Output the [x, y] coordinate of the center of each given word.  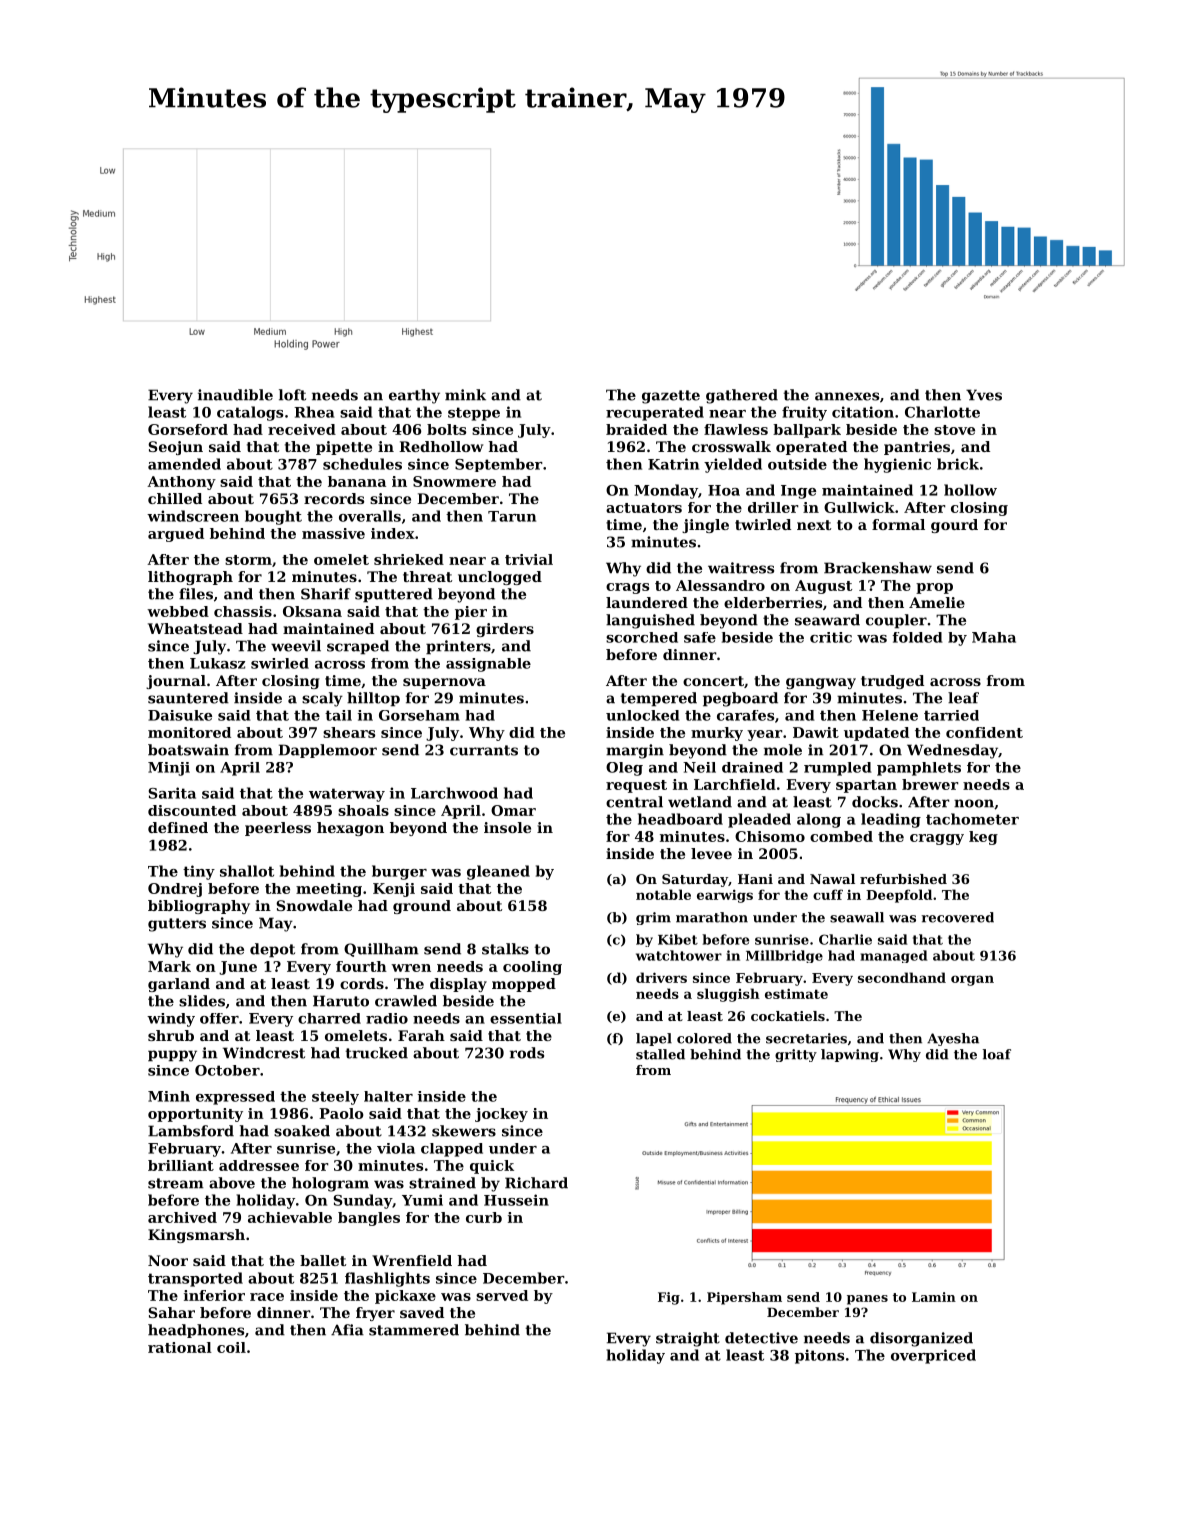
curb [484, 1217]
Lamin [934, 1297]
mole [783, 750]
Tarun [512, 516]
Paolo [341, 1113]
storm [248, 560]
